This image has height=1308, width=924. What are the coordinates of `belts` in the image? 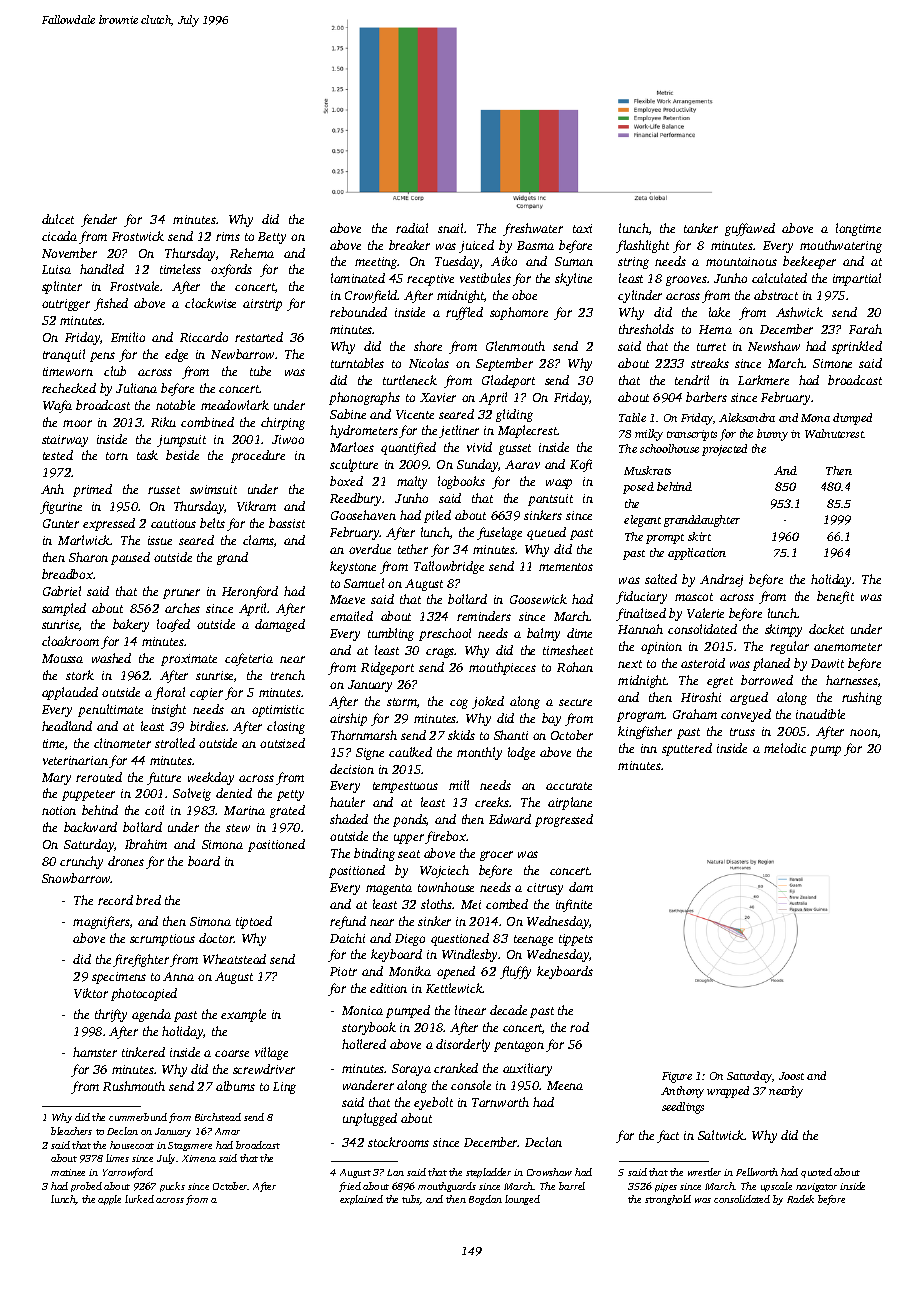 It's located at (212, 523).
